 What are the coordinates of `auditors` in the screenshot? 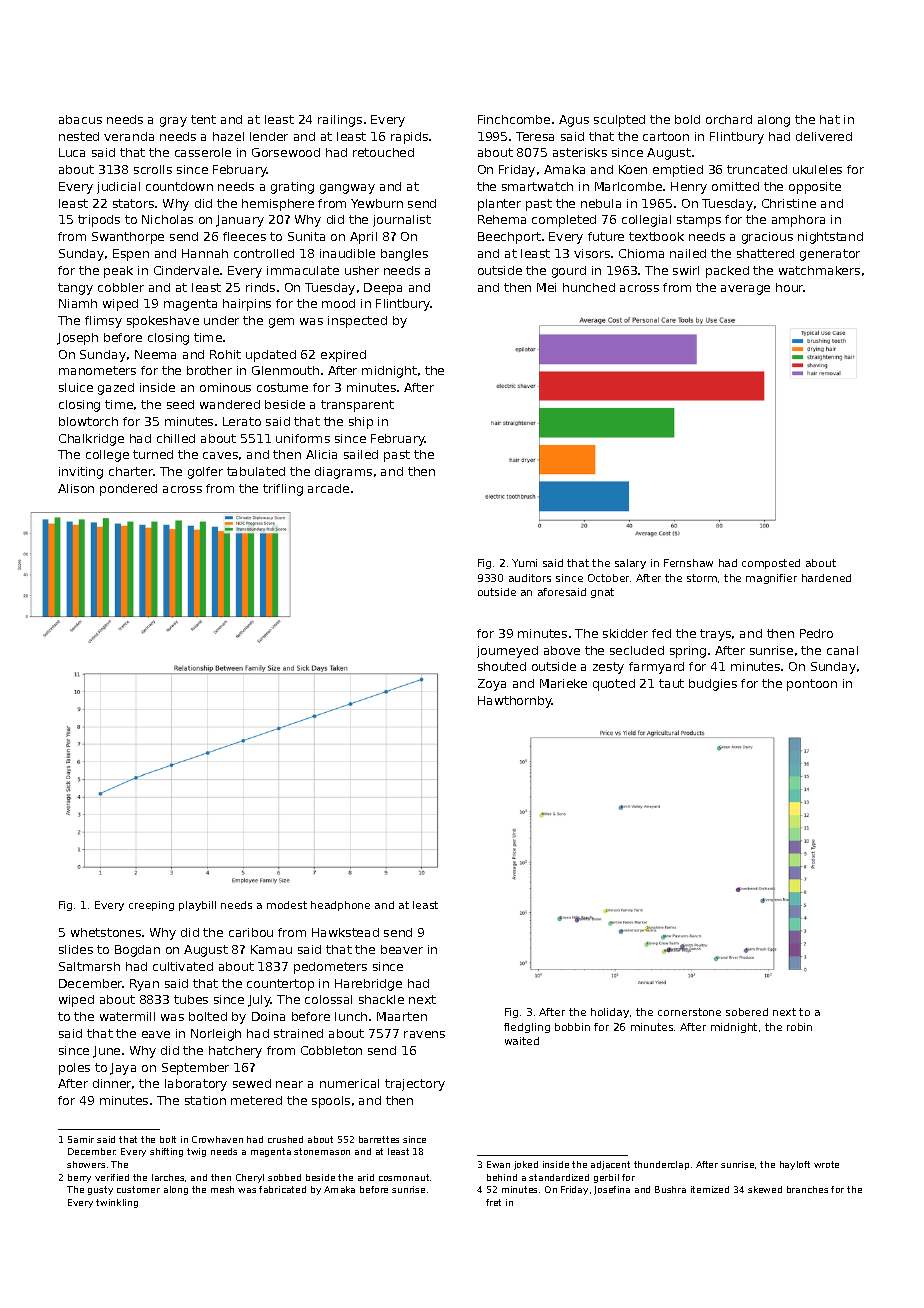 It's located at (530, 578).
